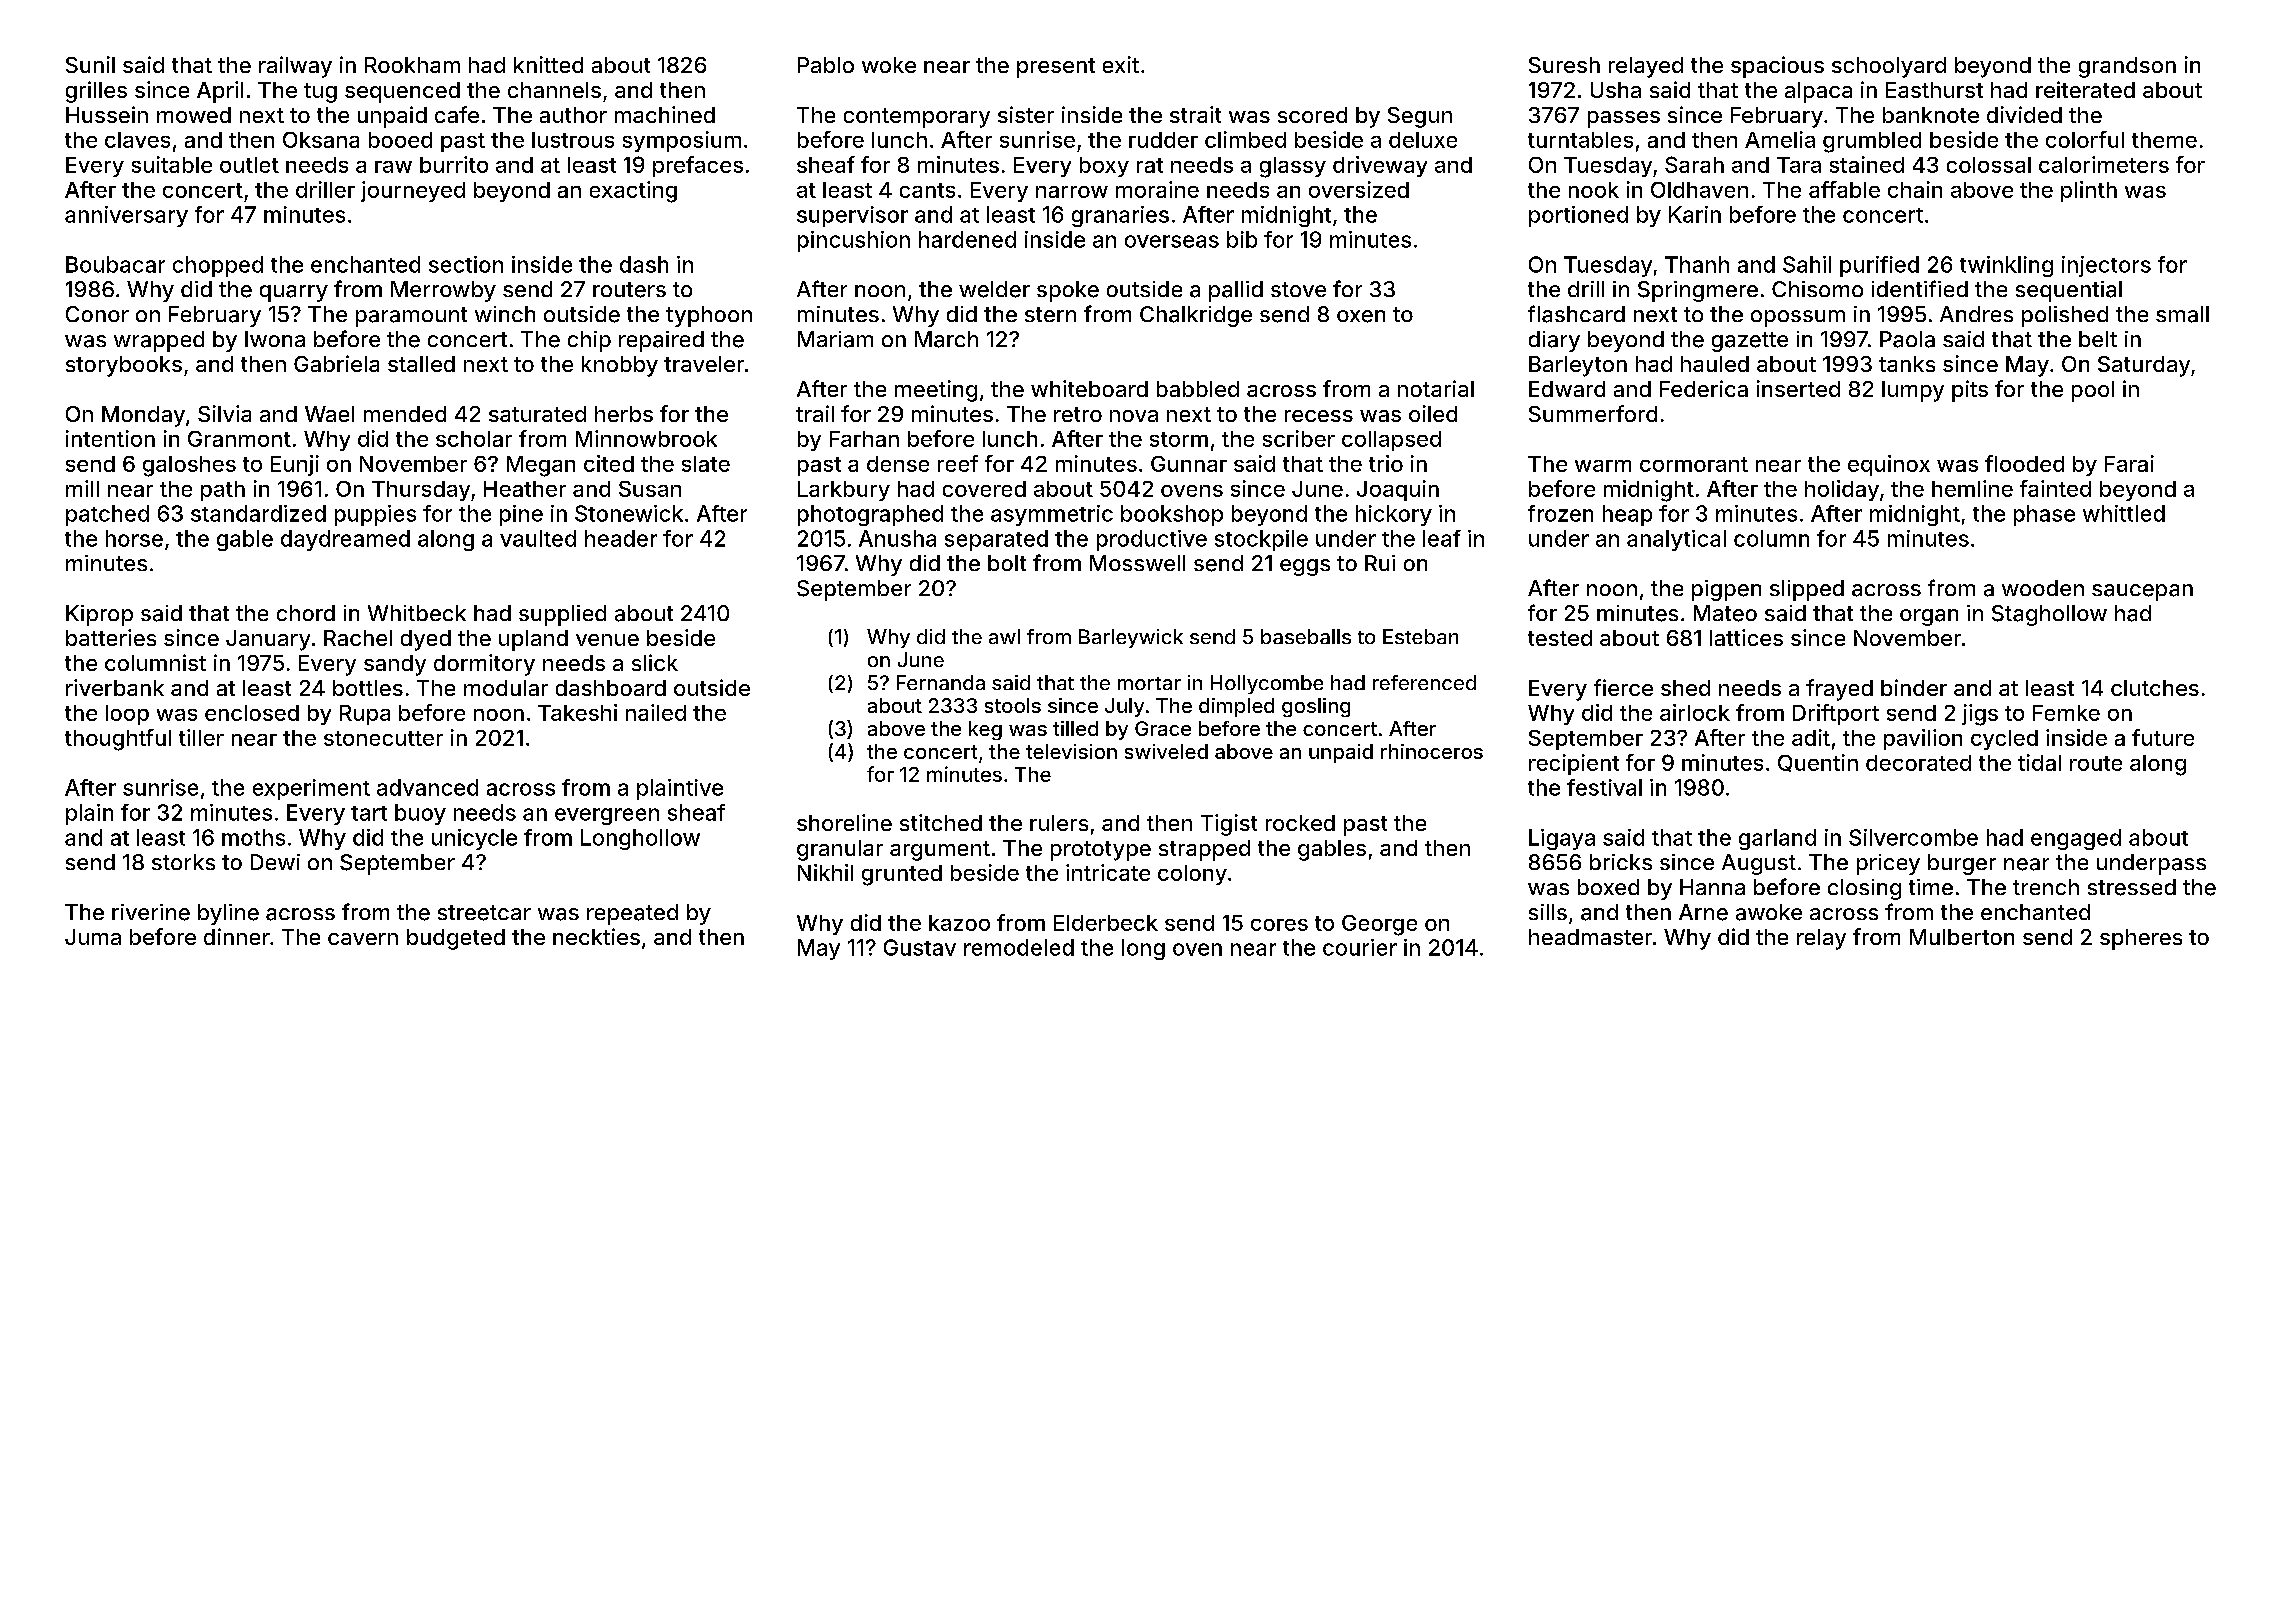  Describe the element at coordinates (107, 515) in the screenshot. I see `patched` at that location.
